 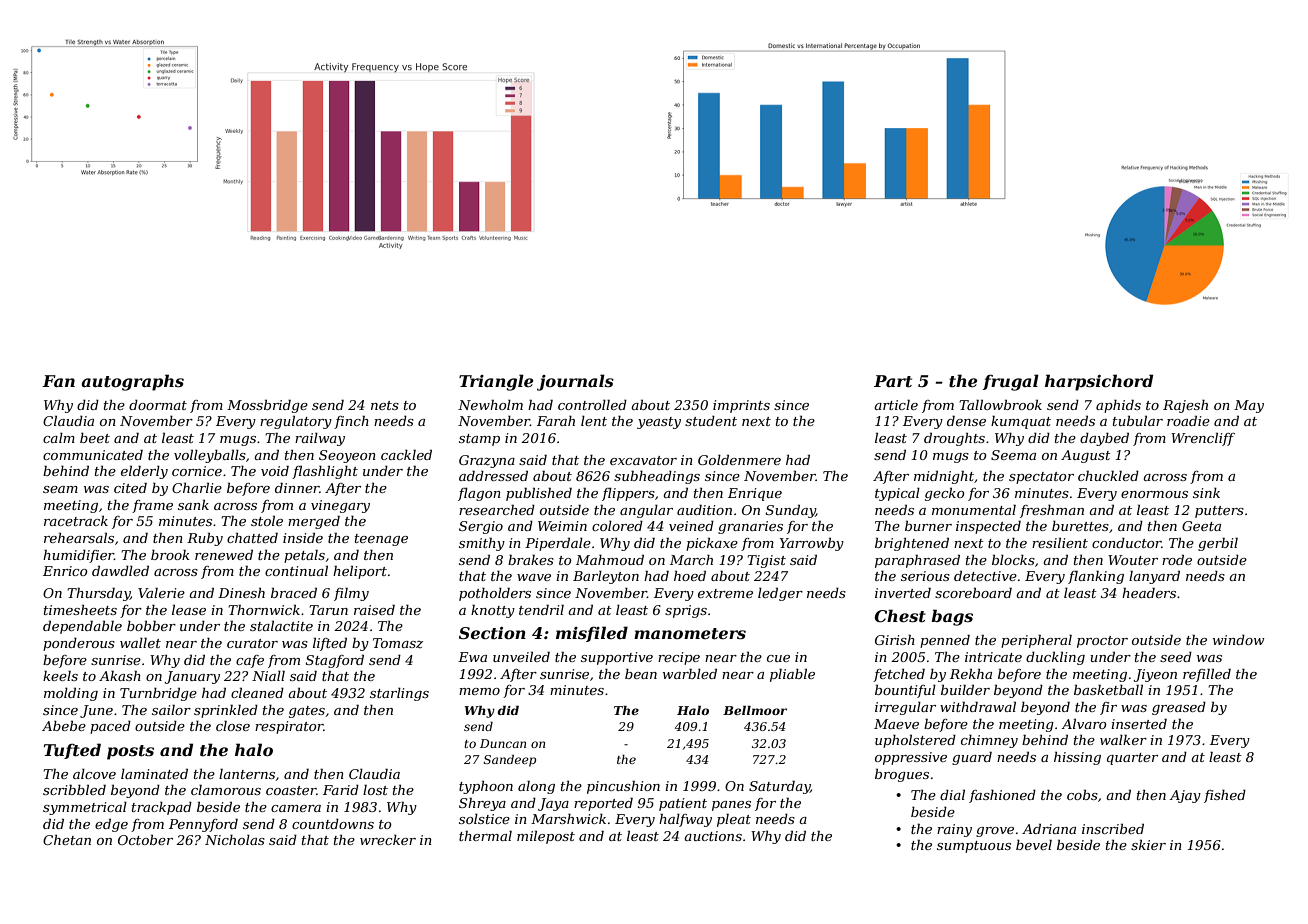 I want to click on stole, so click(x=267, y=521).
